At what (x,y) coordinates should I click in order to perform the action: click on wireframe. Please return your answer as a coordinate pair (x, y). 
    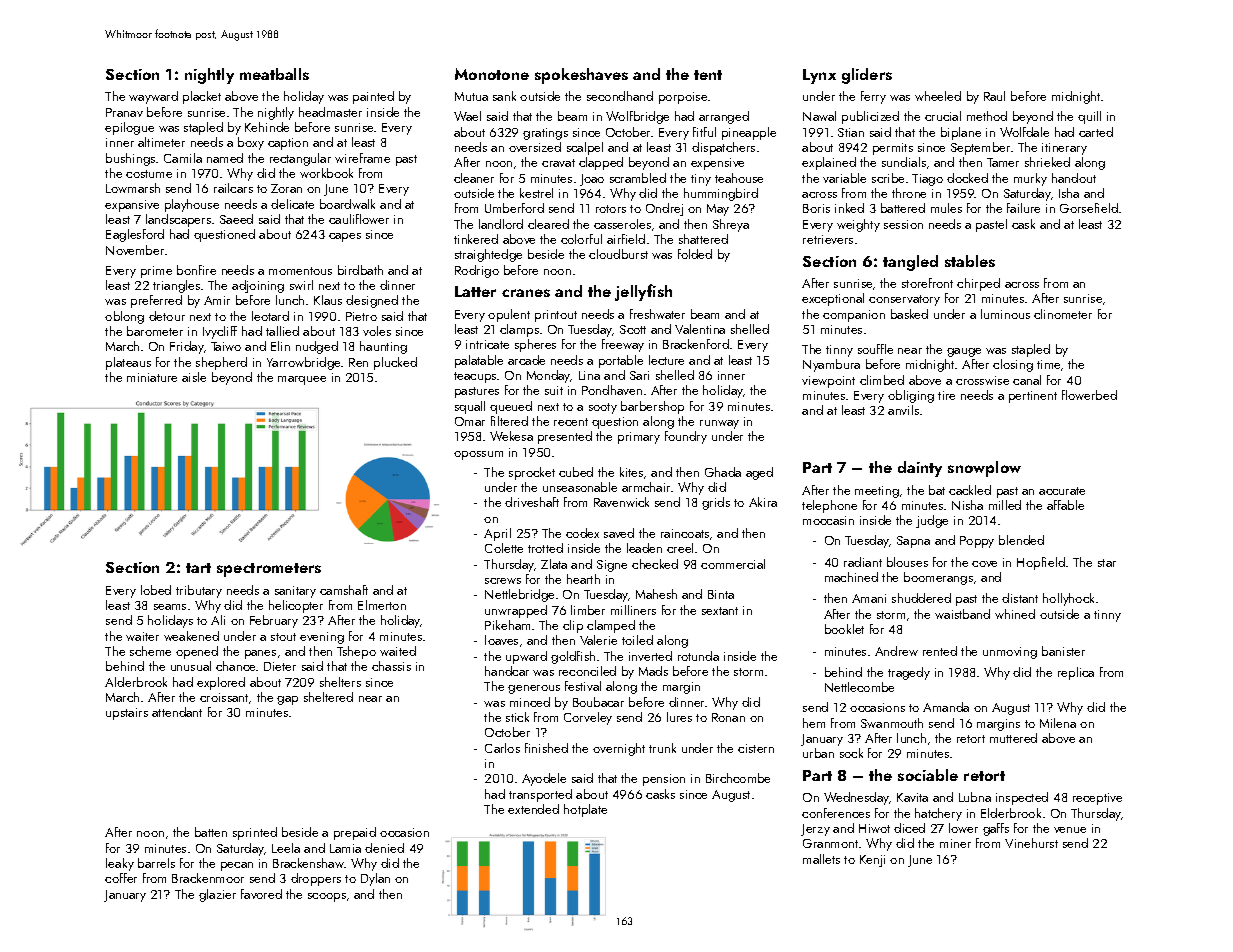
    Looking at the image, I should click on (362, 158).
